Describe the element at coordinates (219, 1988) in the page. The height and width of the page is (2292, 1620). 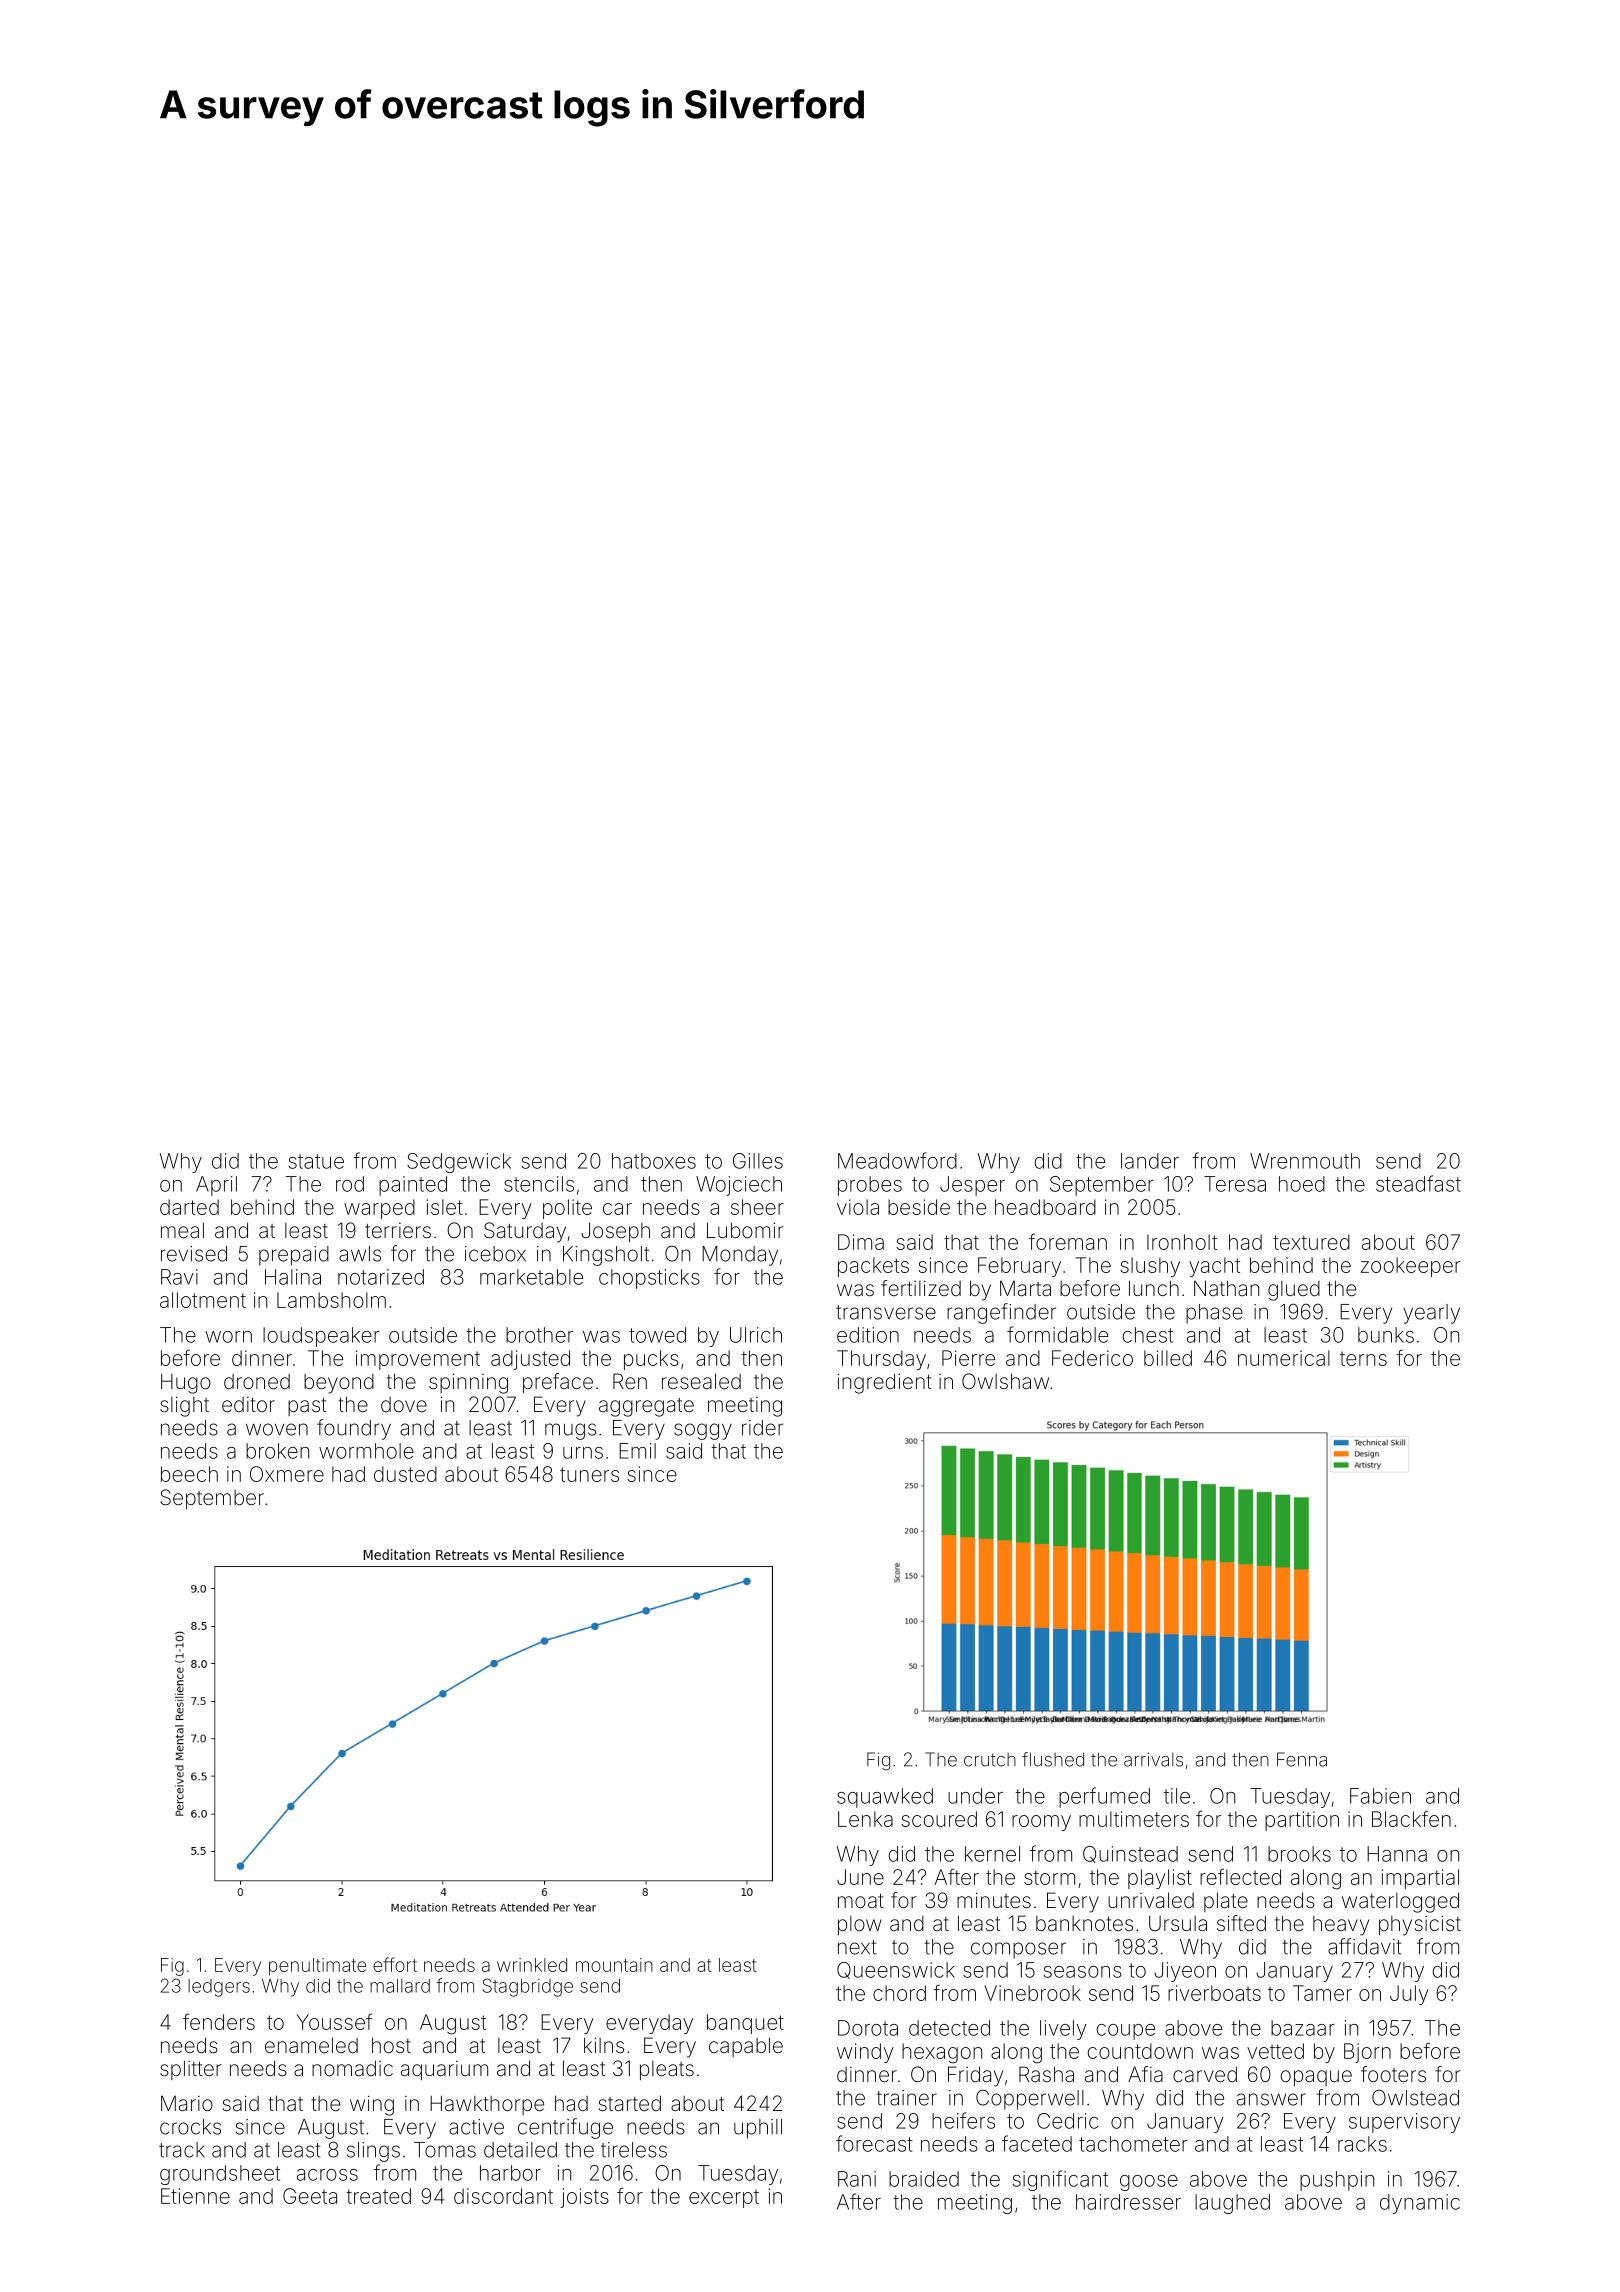
I see `ledgers` at that location.
